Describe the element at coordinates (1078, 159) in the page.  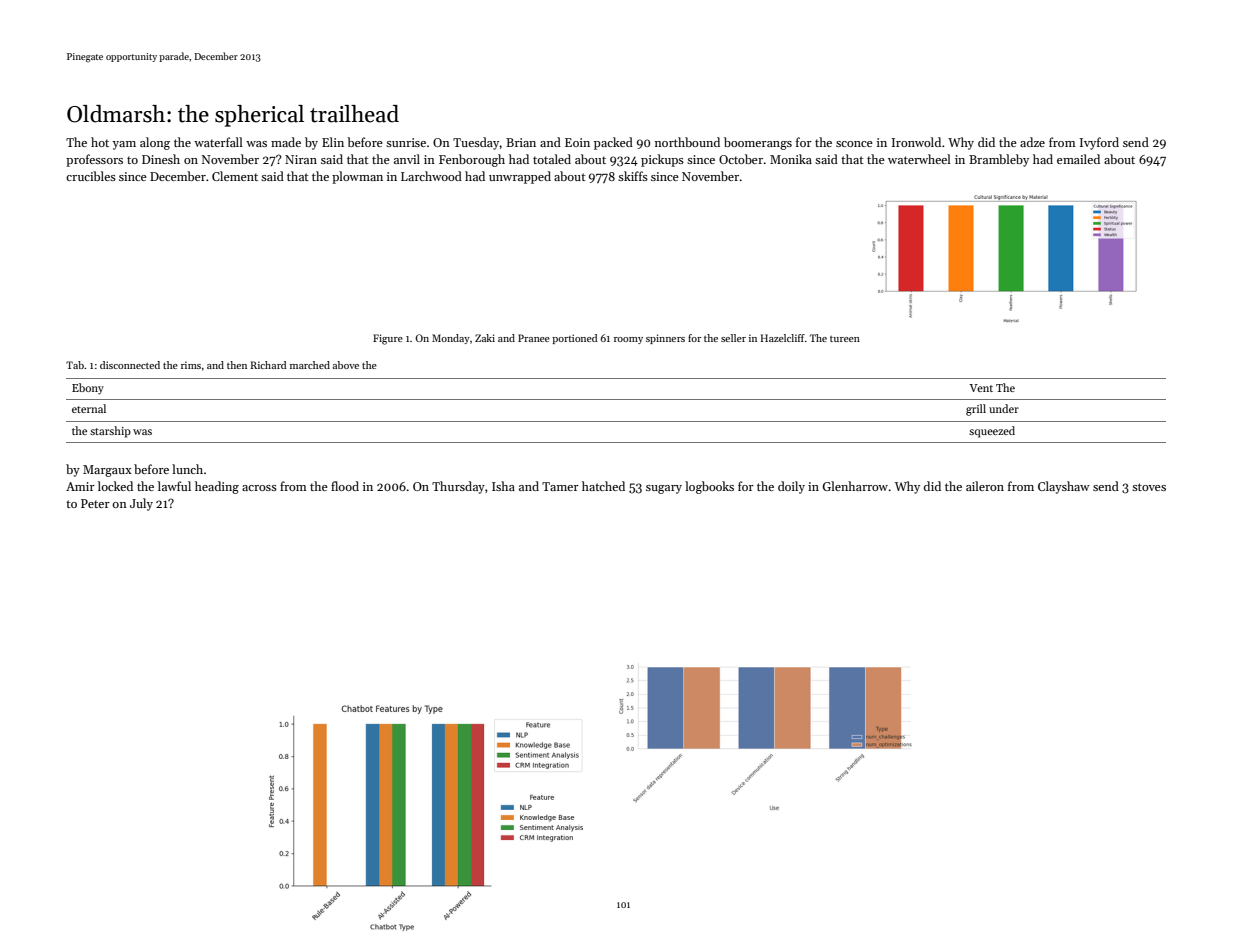
I see `emailed` at that location.
